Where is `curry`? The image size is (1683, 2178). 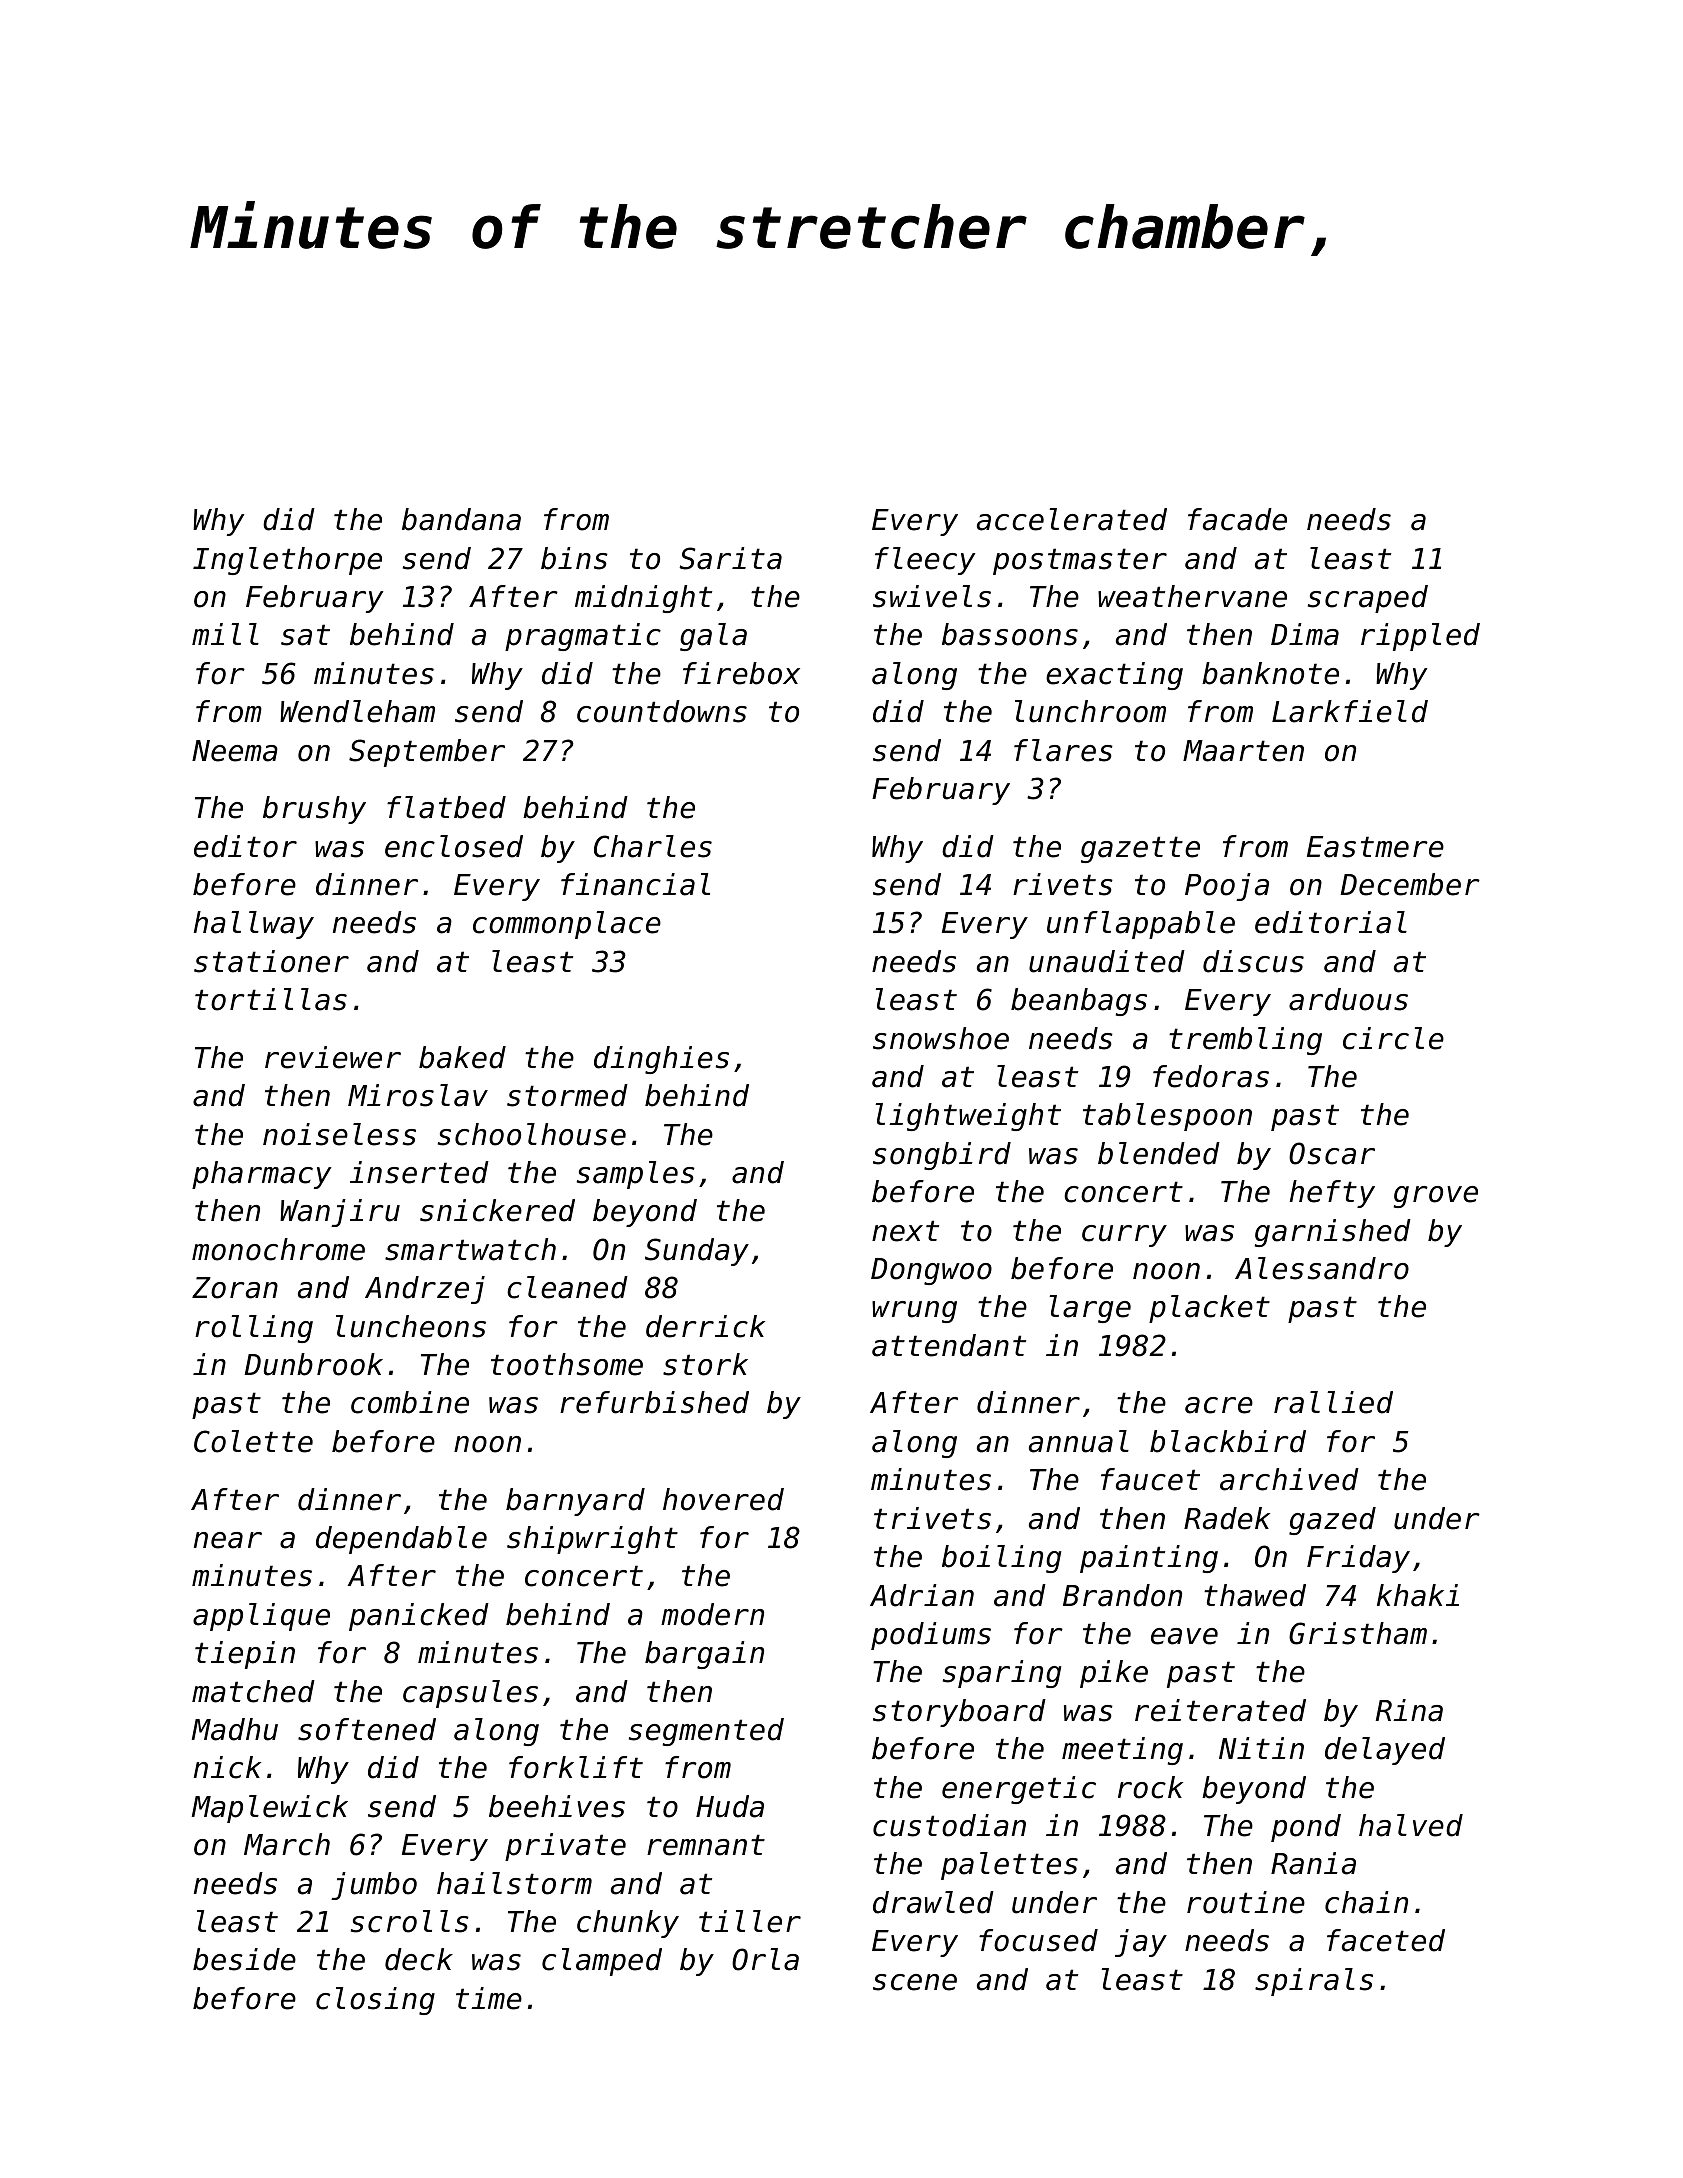
curry is located at coordinates (1124, 1236).
